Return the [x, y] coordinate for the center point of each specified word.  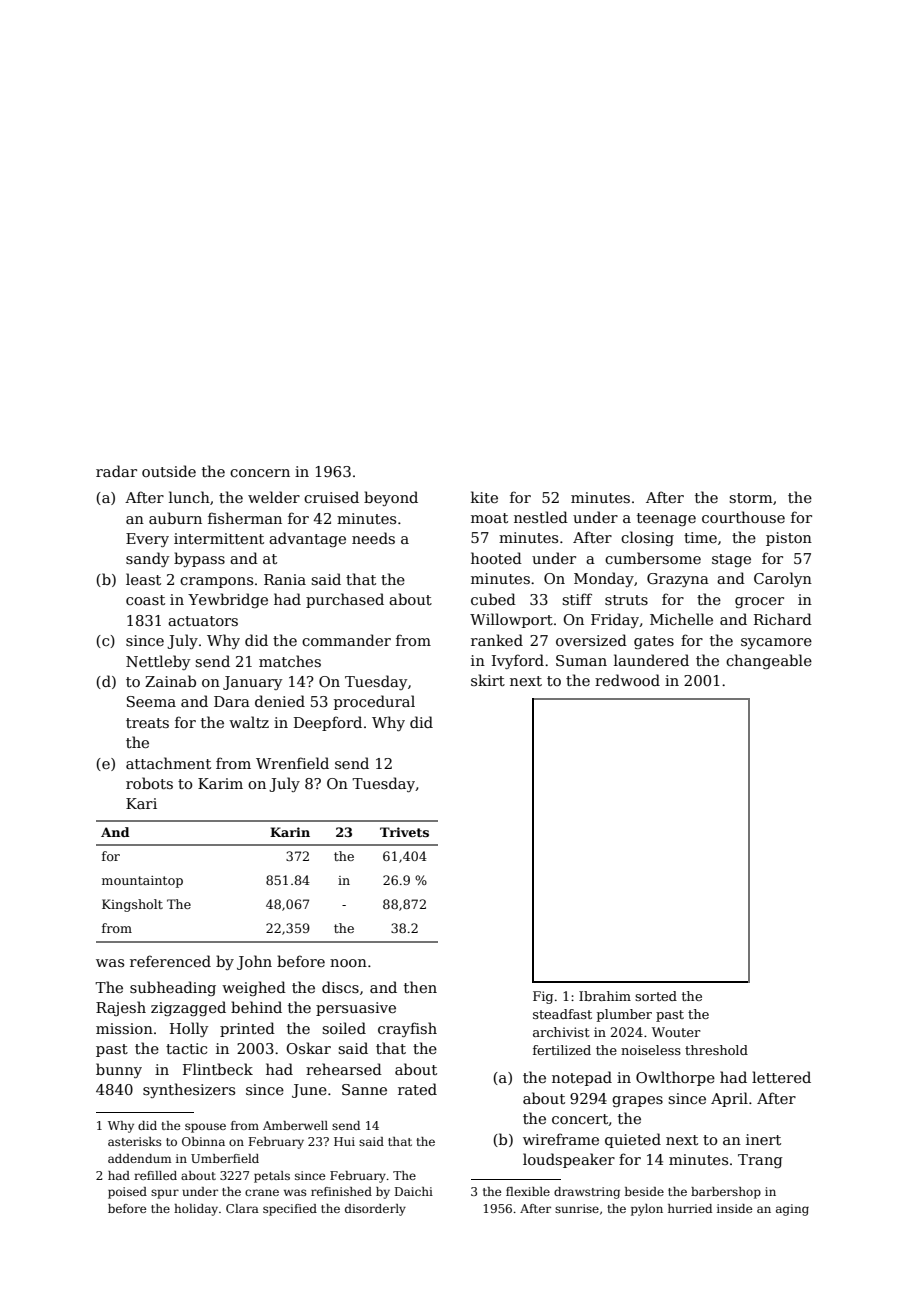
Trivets [404, 832]
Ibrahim [605, 996]
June [309, 1091]
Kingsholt [132, 905]
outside [169, 471]
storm [750, 498]
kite [484, 497]
